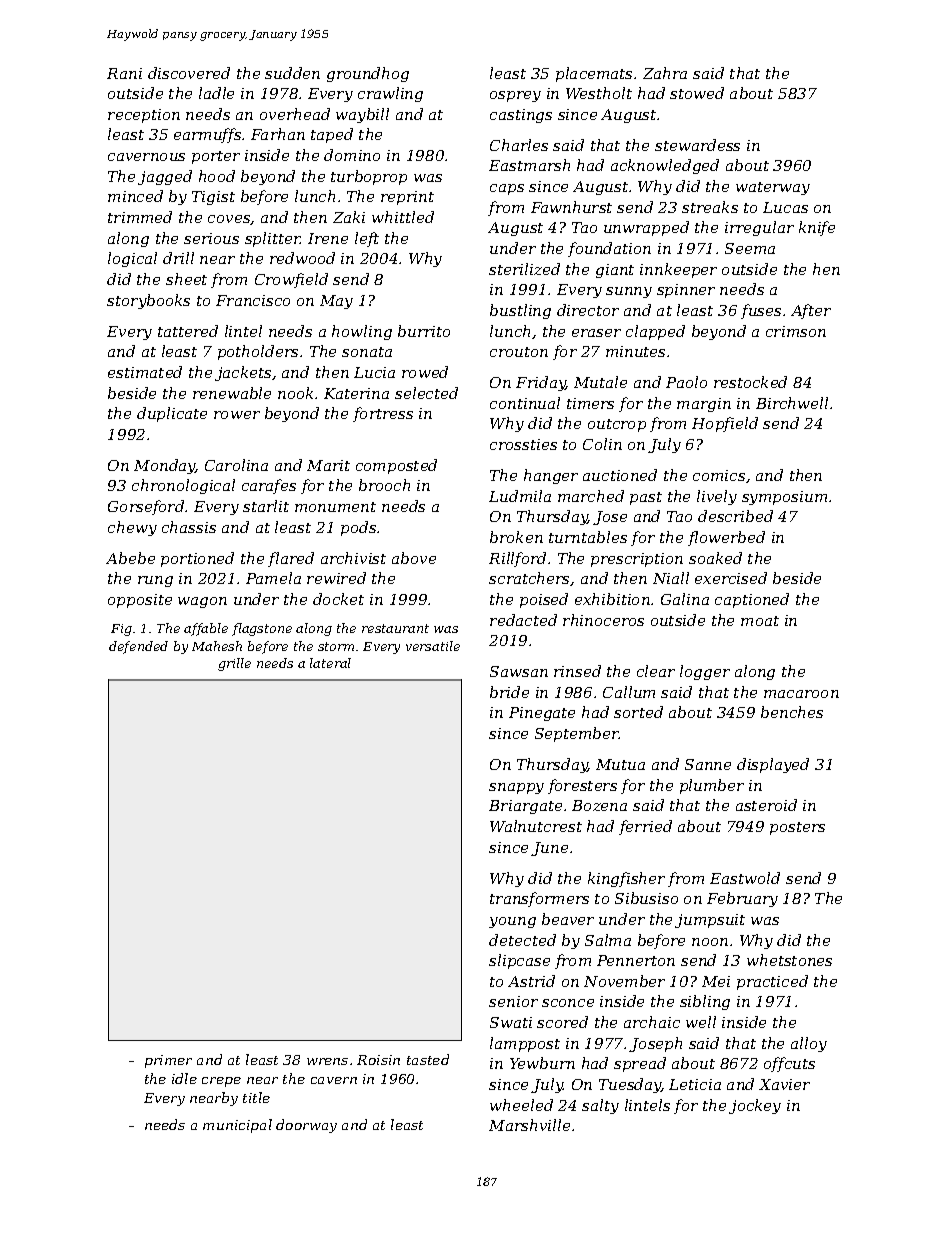  I want to click on jockey, so click(755, 1106).
